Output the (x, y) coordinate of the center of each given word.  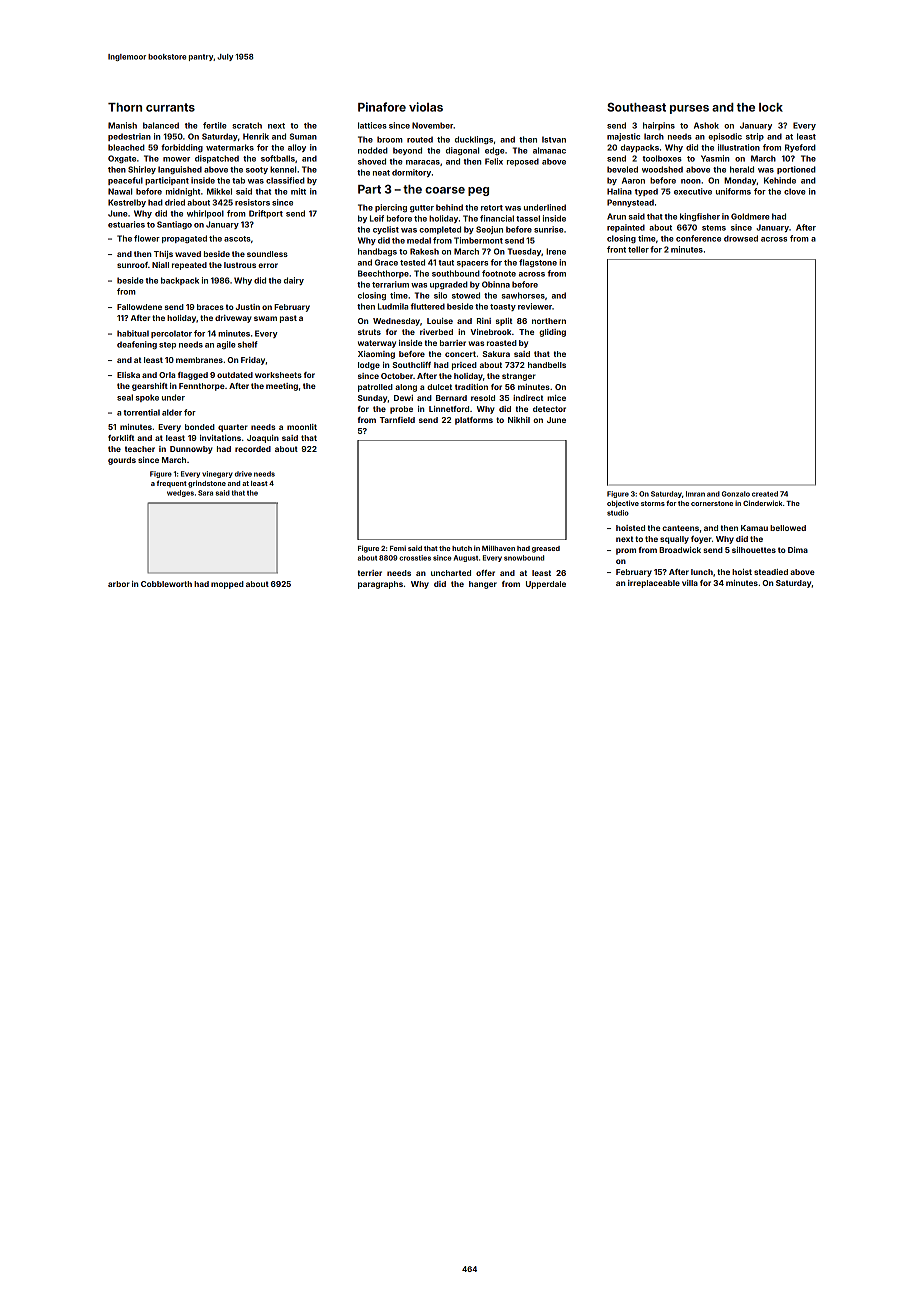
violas (426, 107)
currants (170, 107)
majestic (623, 137)
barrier (453, 343)
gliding (552, 333)
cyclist (386, 230)
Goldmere (750, 216)
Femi (398, 548)
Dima (798, 550)
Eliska (128, 375)
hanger (483, 585)
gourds (122, 461)
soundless (267, 254)
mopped (227, 585)
